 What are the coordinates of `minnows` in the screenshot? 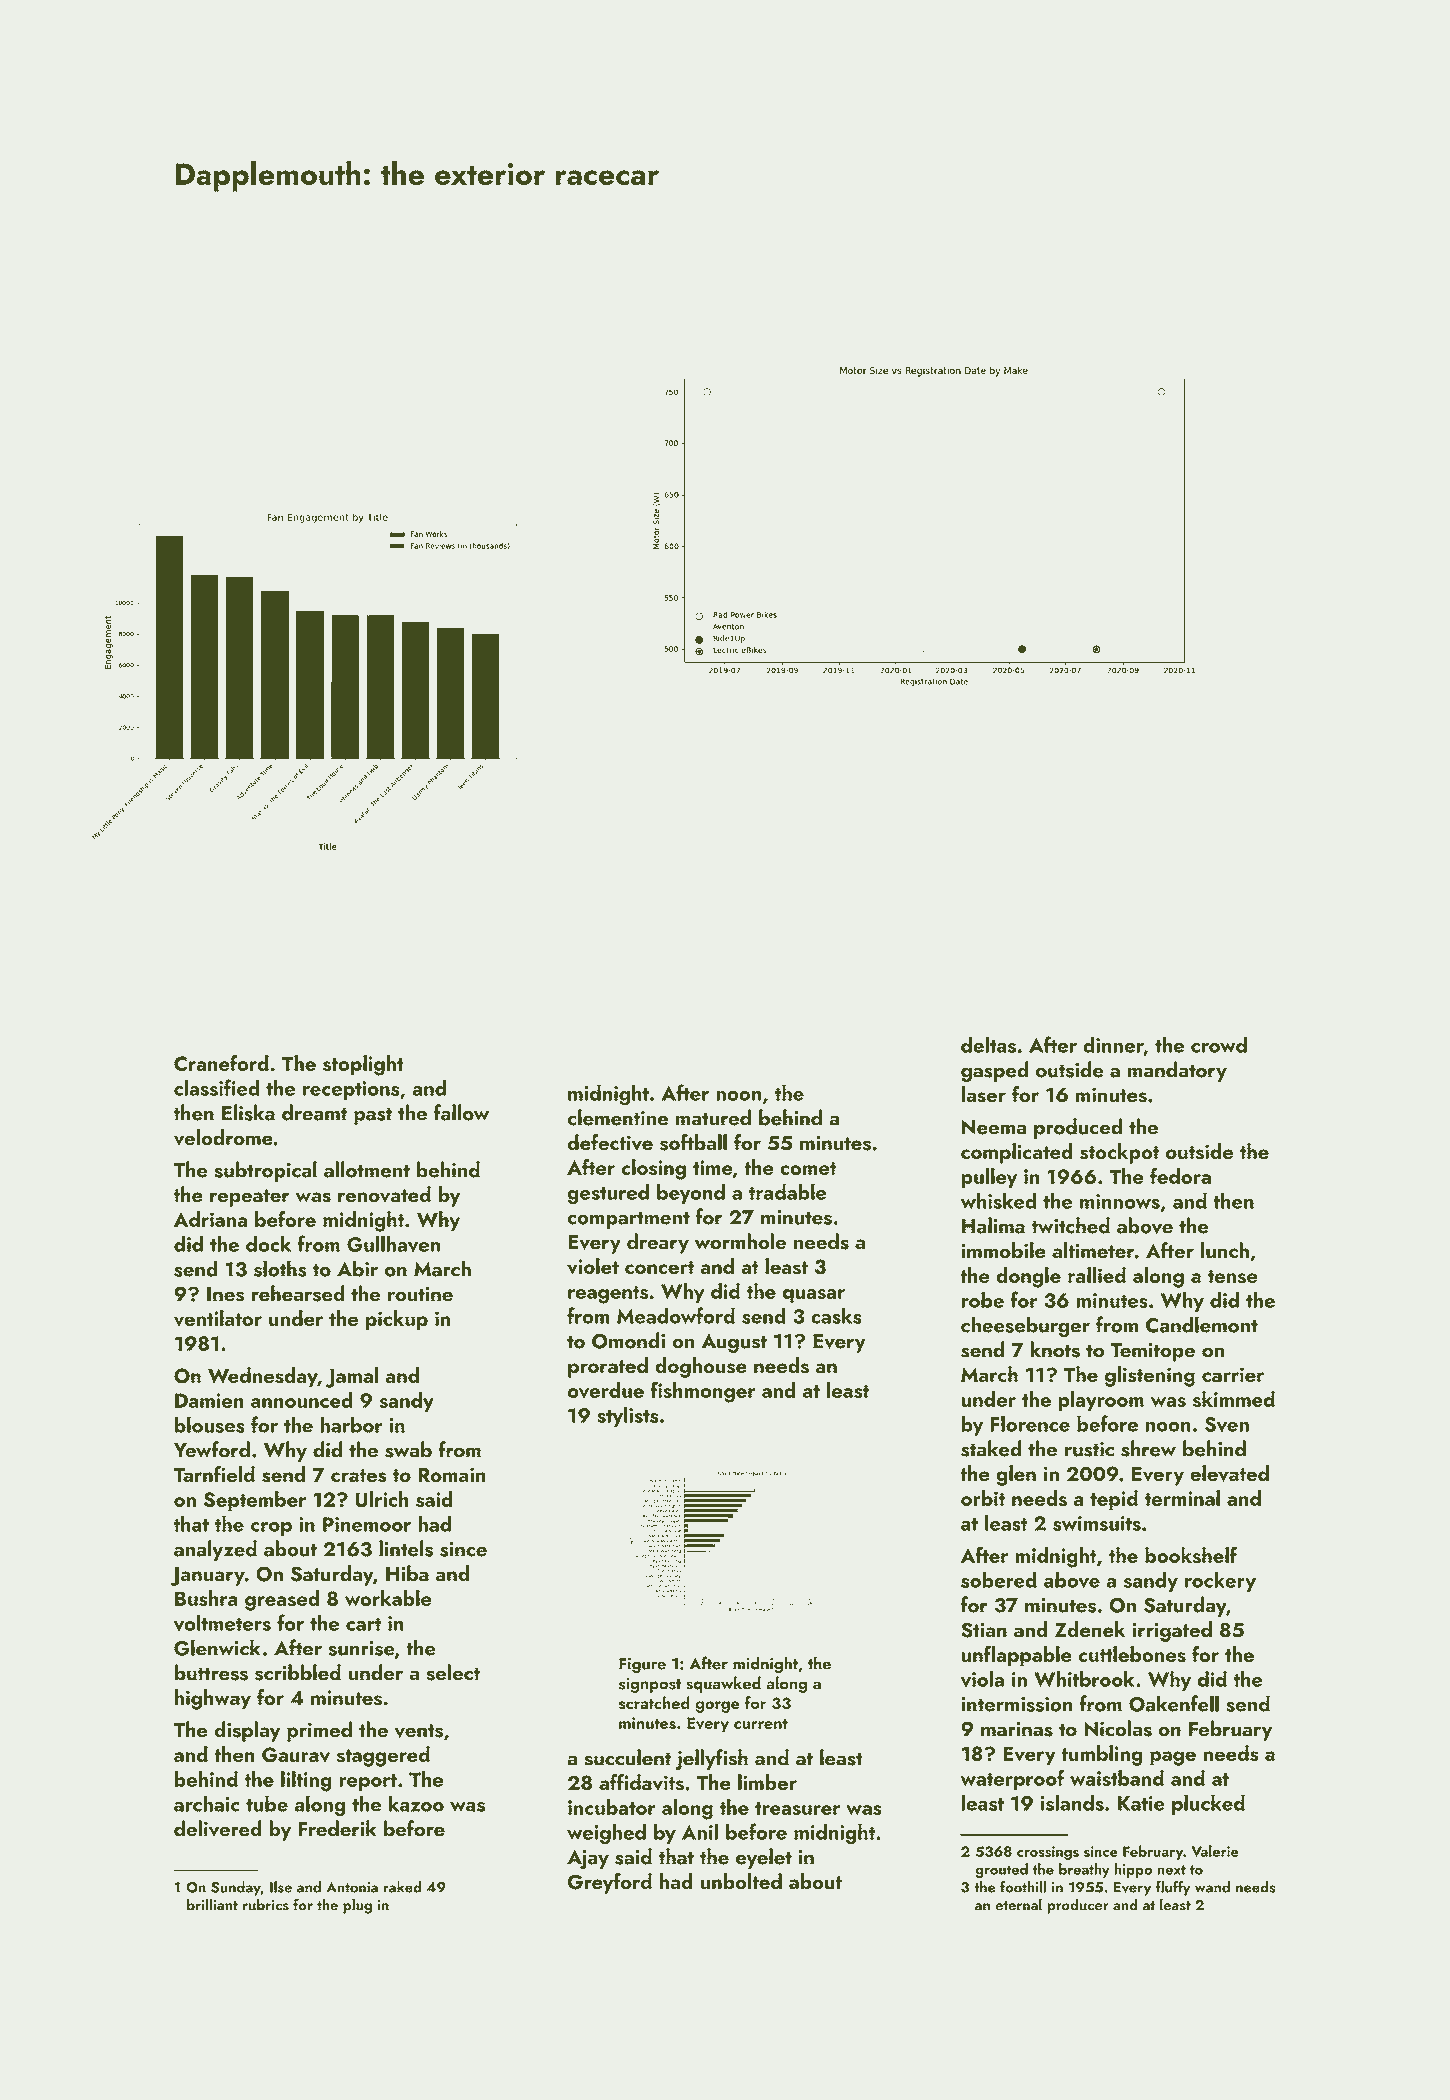 It's located at (1120, 1201).
